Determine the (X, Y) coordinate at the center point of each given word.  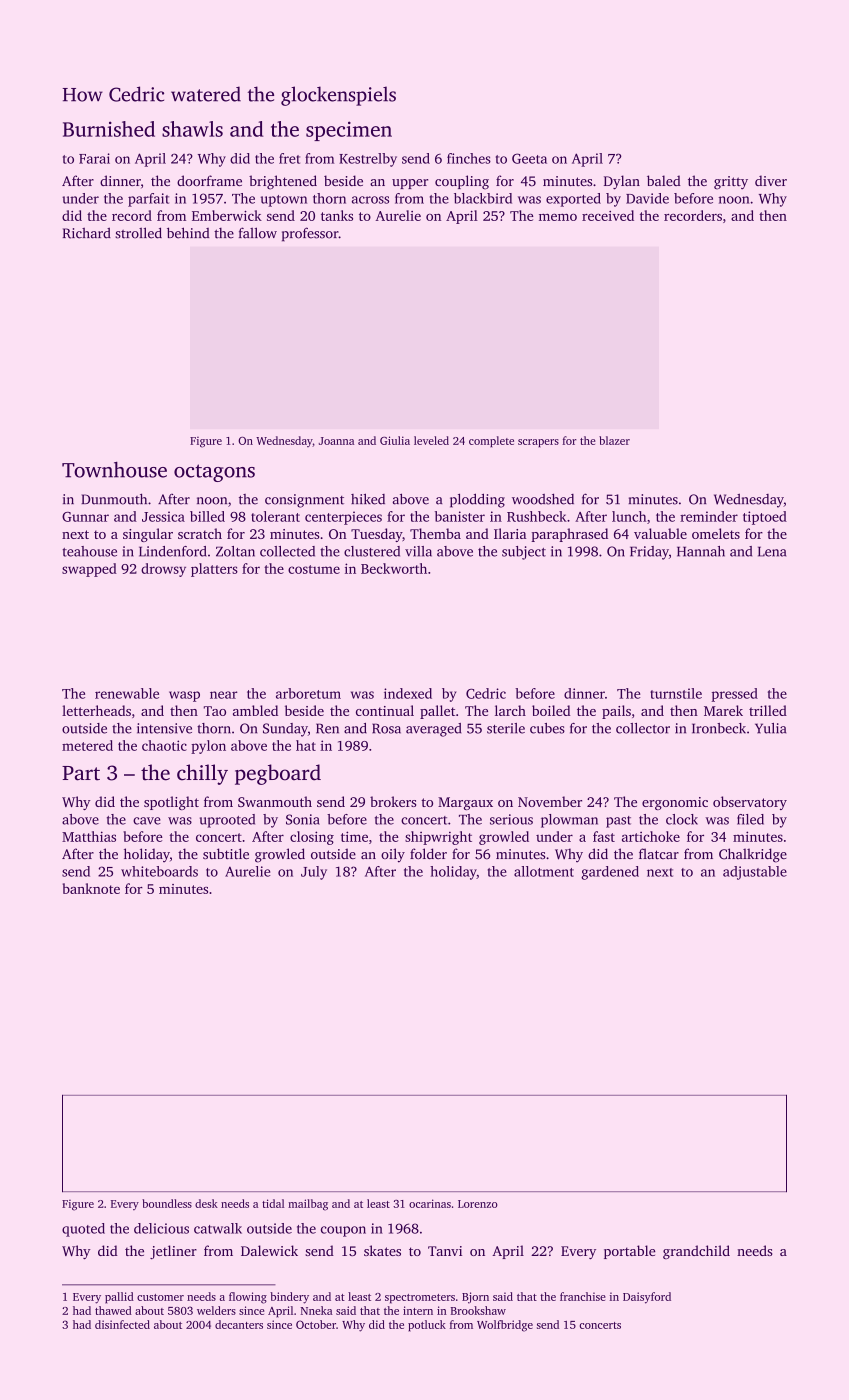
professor (310, 234)
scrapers (538, 443)
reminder (709, 516)
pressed (735, 695)
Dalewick (269, 1250)
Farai (94, 158)
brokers (393, 801)
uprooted (227, 821)
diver (771, 180)
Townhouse (114, 470)
